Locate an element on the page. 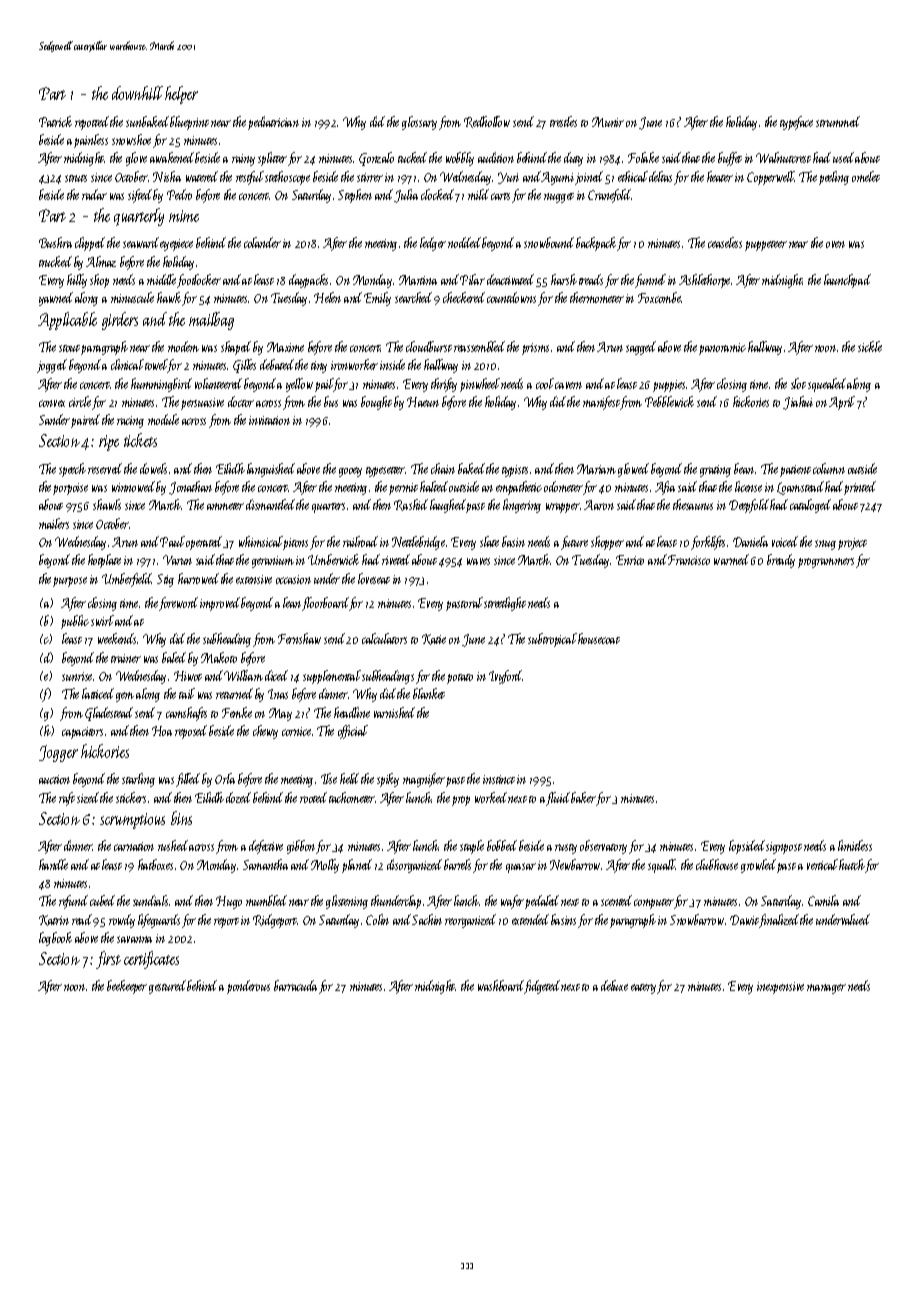 This image has height=1308, width=924. Nettlebridge is located at coordinates (418, 543).
